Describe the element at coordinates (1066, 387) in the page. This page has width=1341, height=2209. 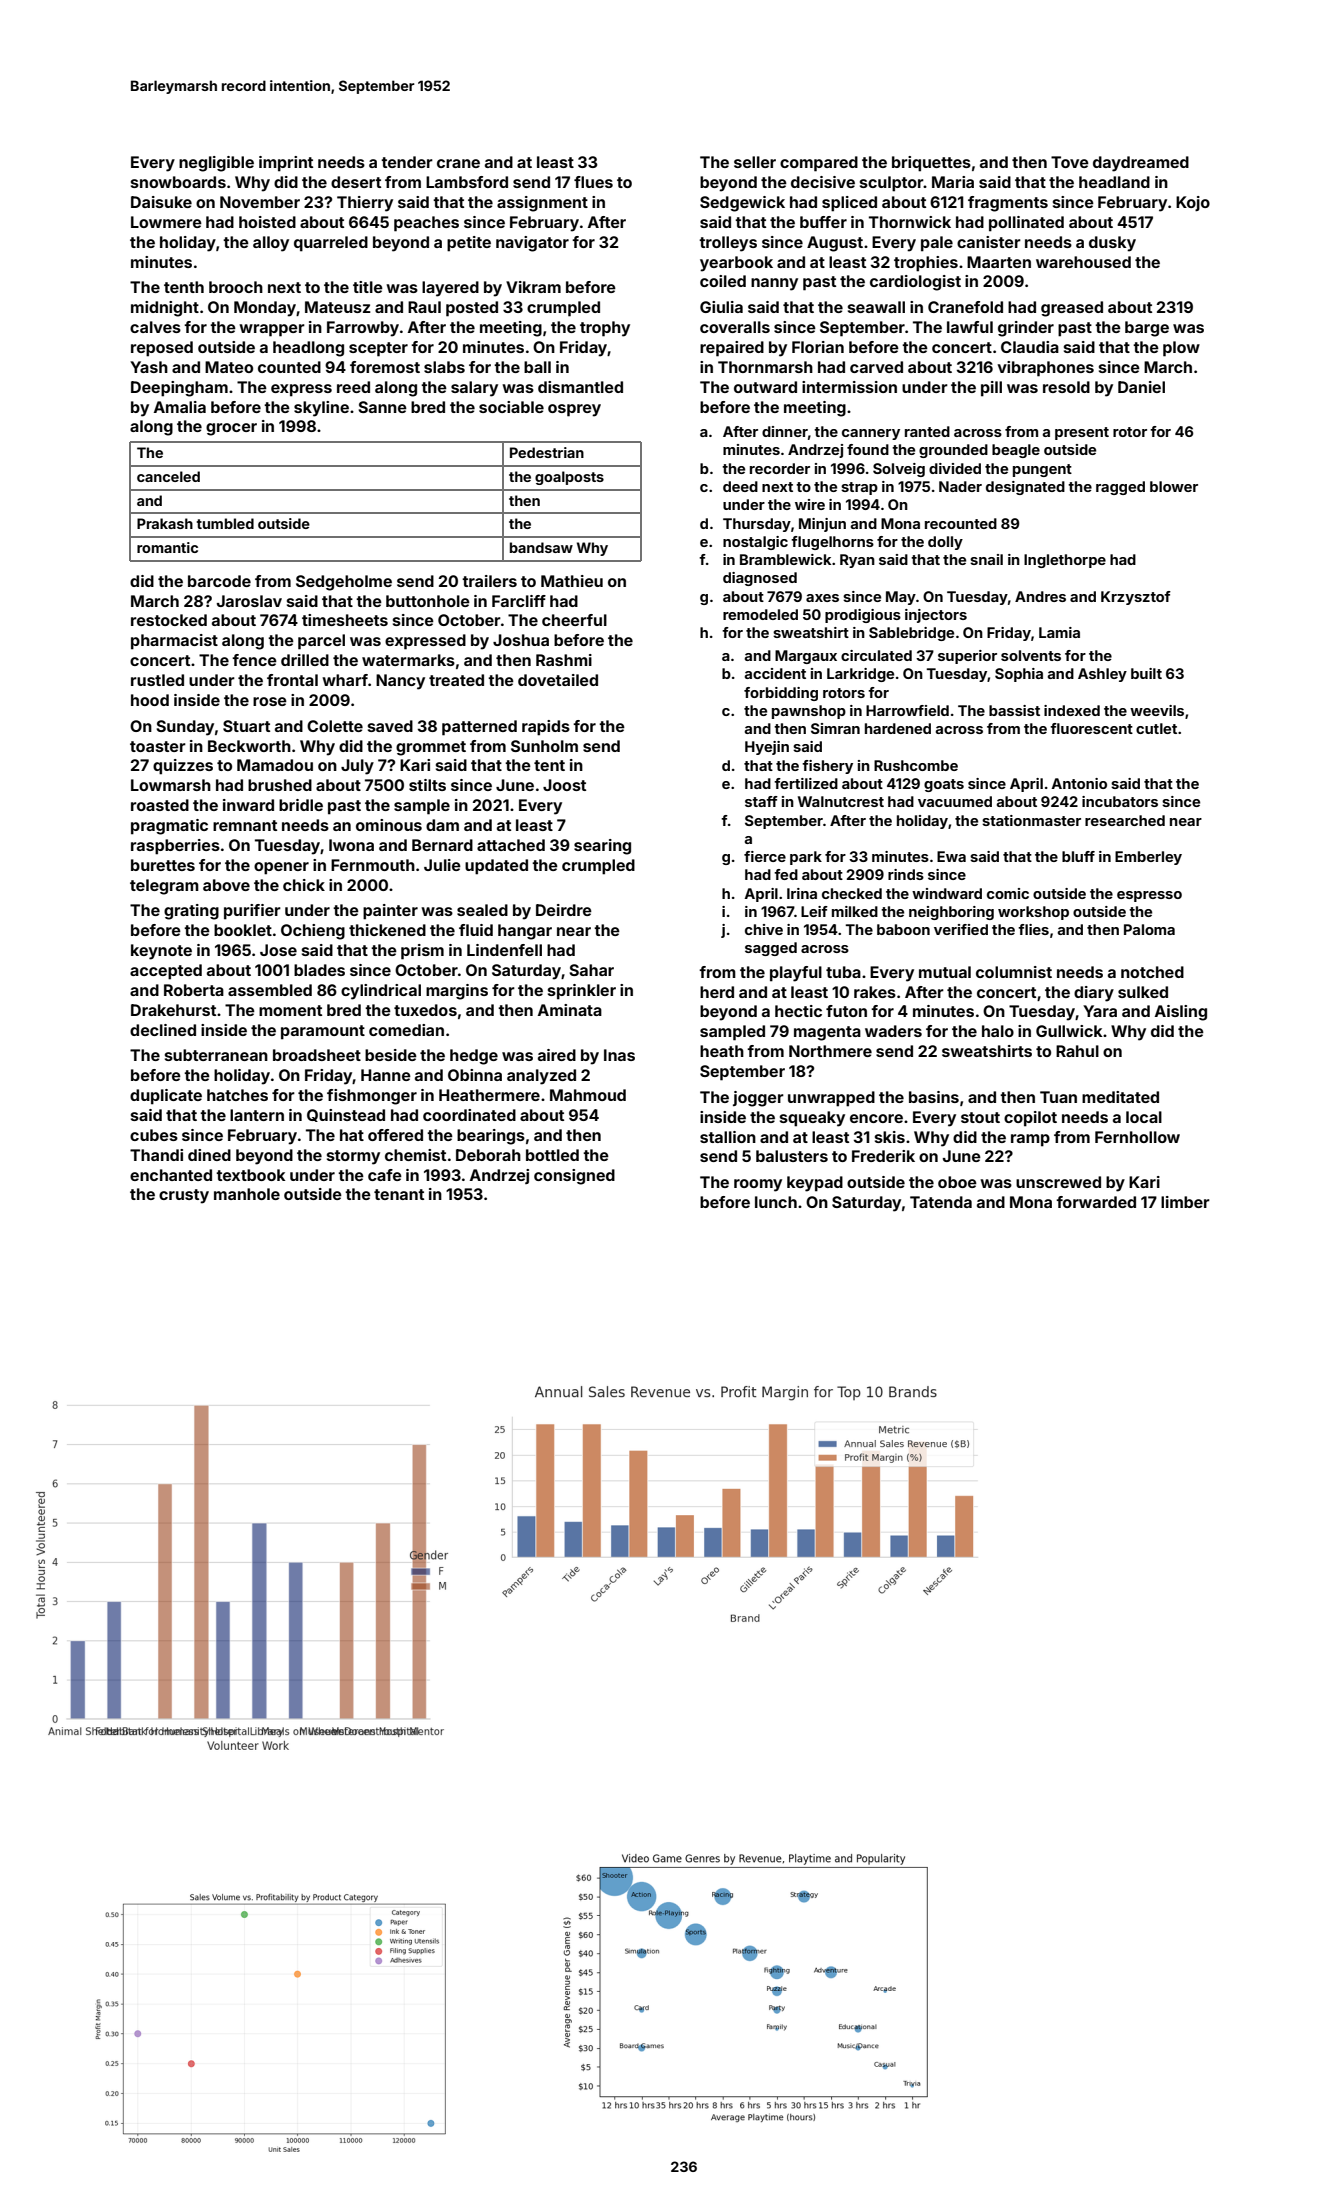
I see `resold` at that location.
